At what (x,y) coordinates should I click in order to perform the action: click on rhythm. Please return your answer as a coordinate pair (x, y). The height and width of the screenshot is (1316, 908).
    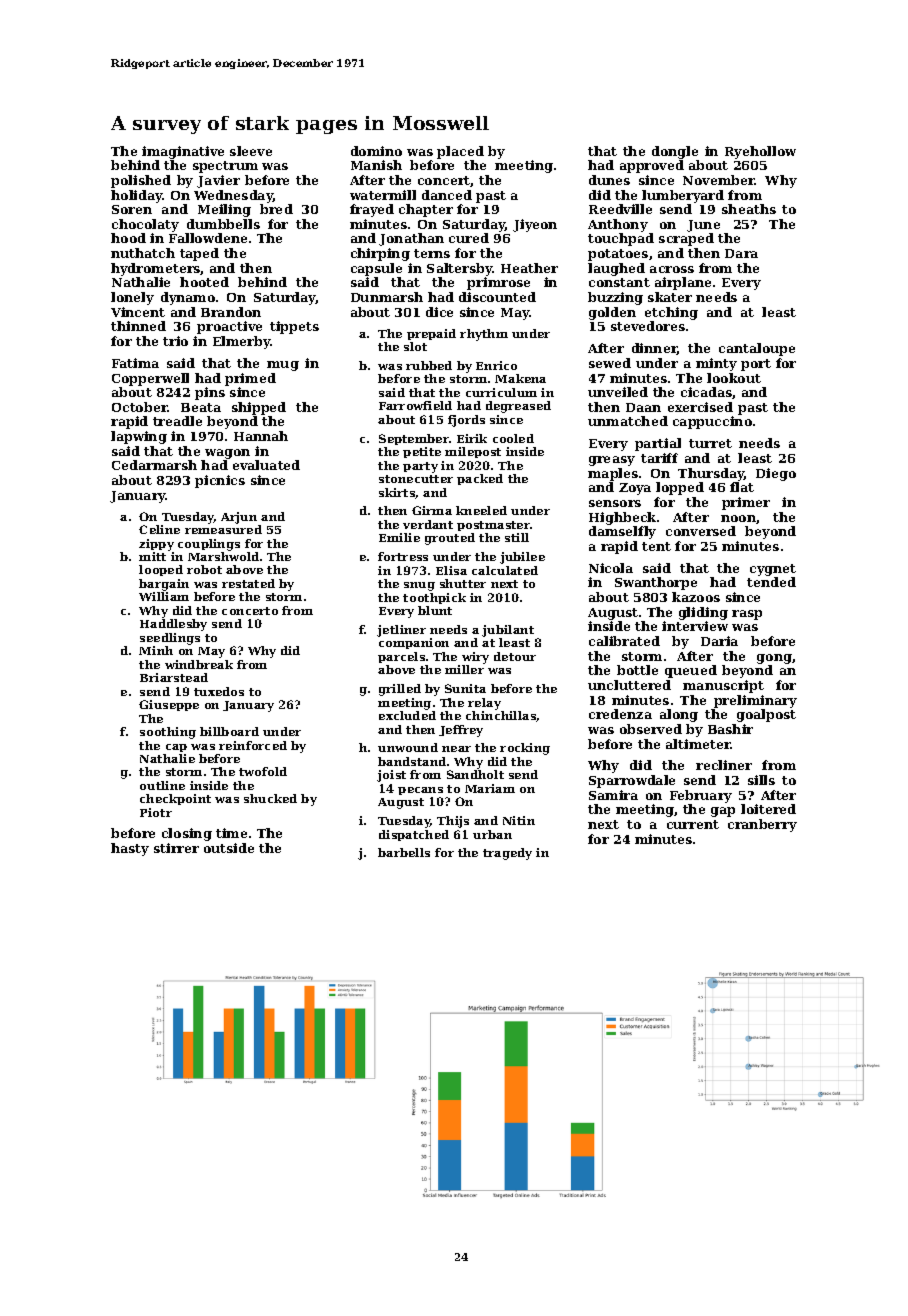
    Looking at the image, I should click on (484, 335).
